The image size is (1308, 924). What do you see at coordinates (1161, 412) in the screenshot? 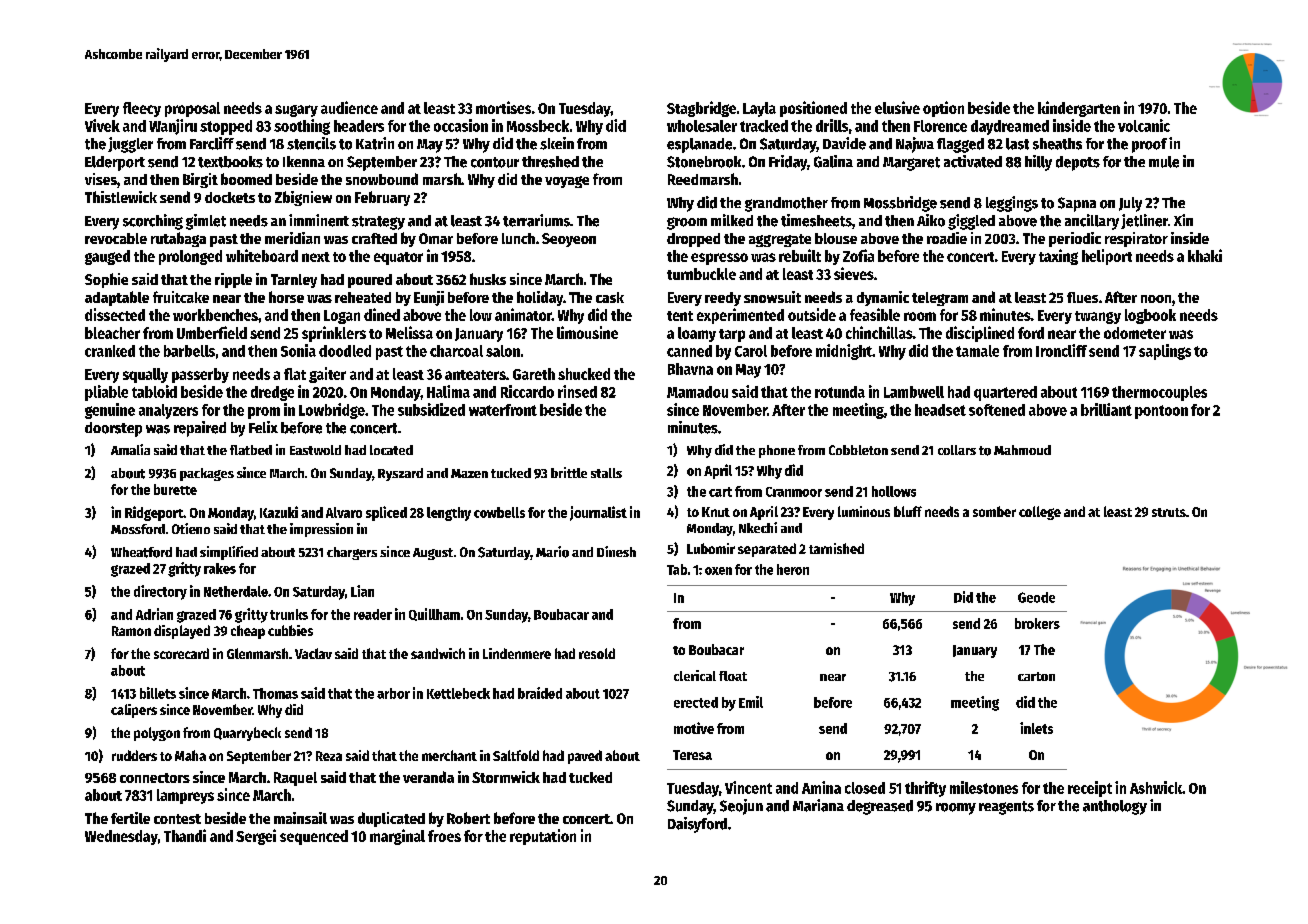
I see `pontoon` at bounding box center [1161, 412].
